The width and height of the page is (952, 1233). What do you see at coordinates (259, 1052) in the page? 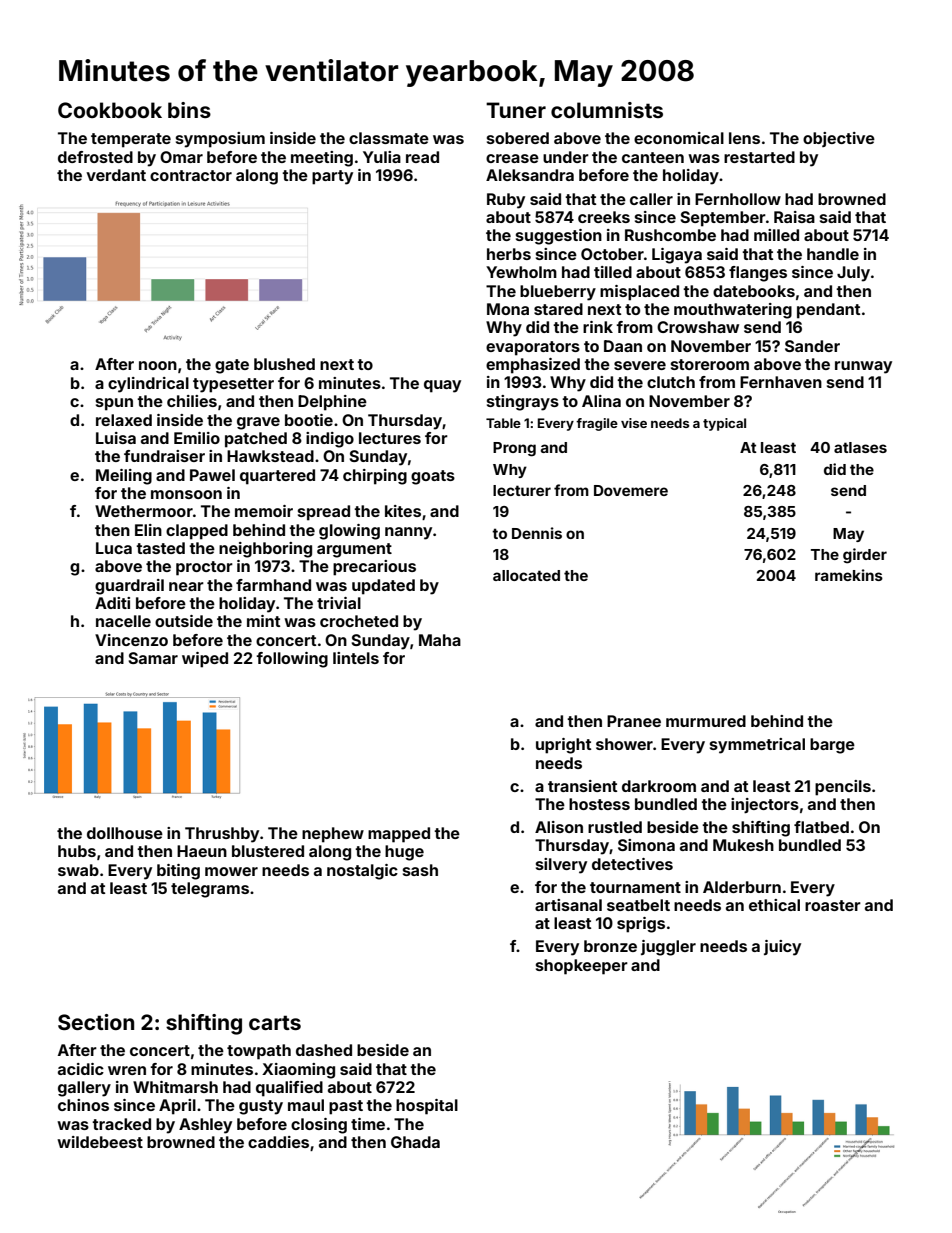
I see `towpath` at bounding box center [259, 1052].
